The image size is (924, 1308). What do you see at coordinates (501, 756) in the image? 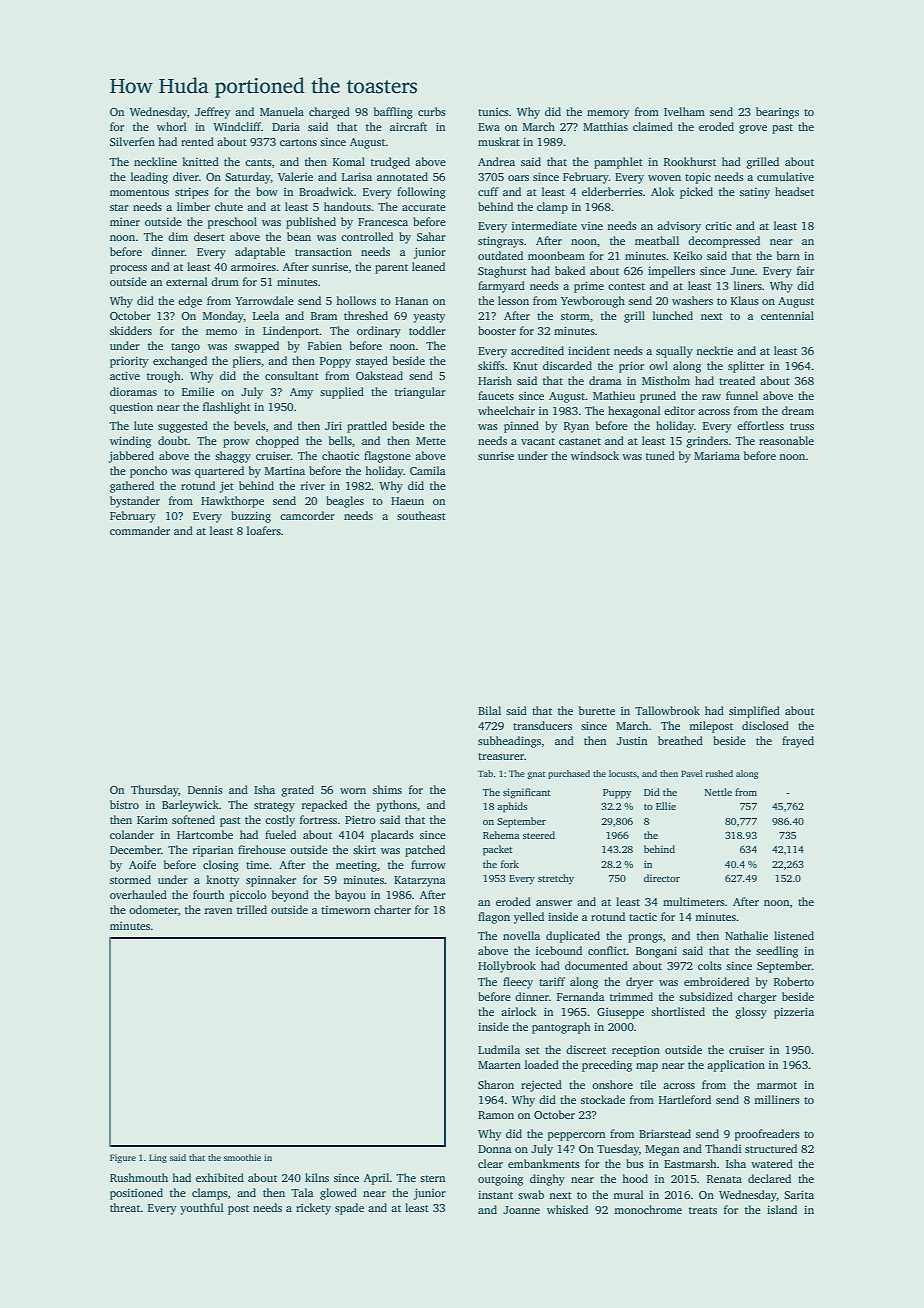
I see `treasurer` at bounding box center [501, 756].
